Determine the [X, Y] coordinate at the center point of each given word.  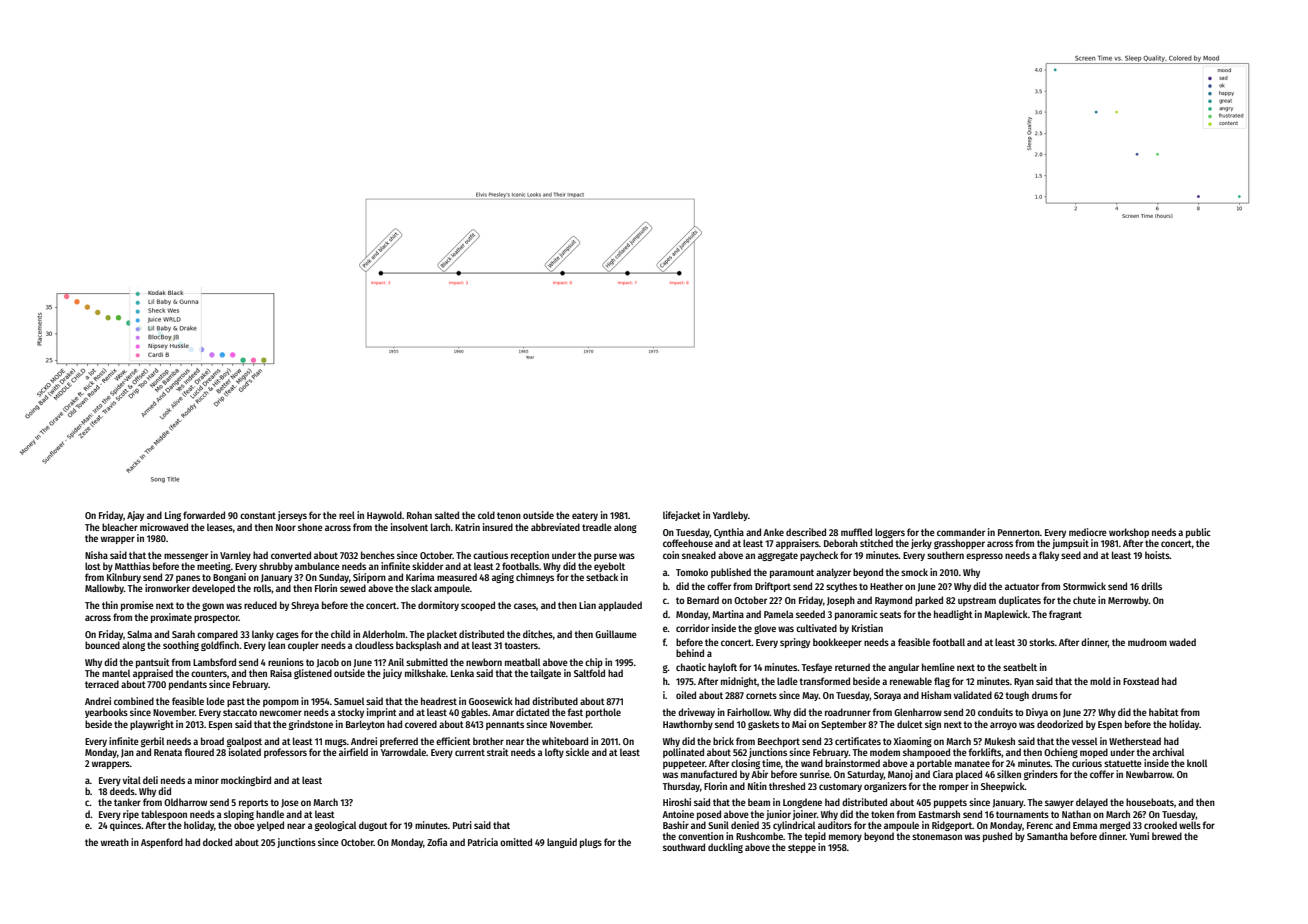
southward [684, 847]
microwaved [164, 527]
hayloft [722, 668]
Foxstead [1141, 681]
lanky [263, 635]
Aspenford [162, 843]
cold [486, 515]
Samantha [1047, 836]
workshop [1129, 533]
